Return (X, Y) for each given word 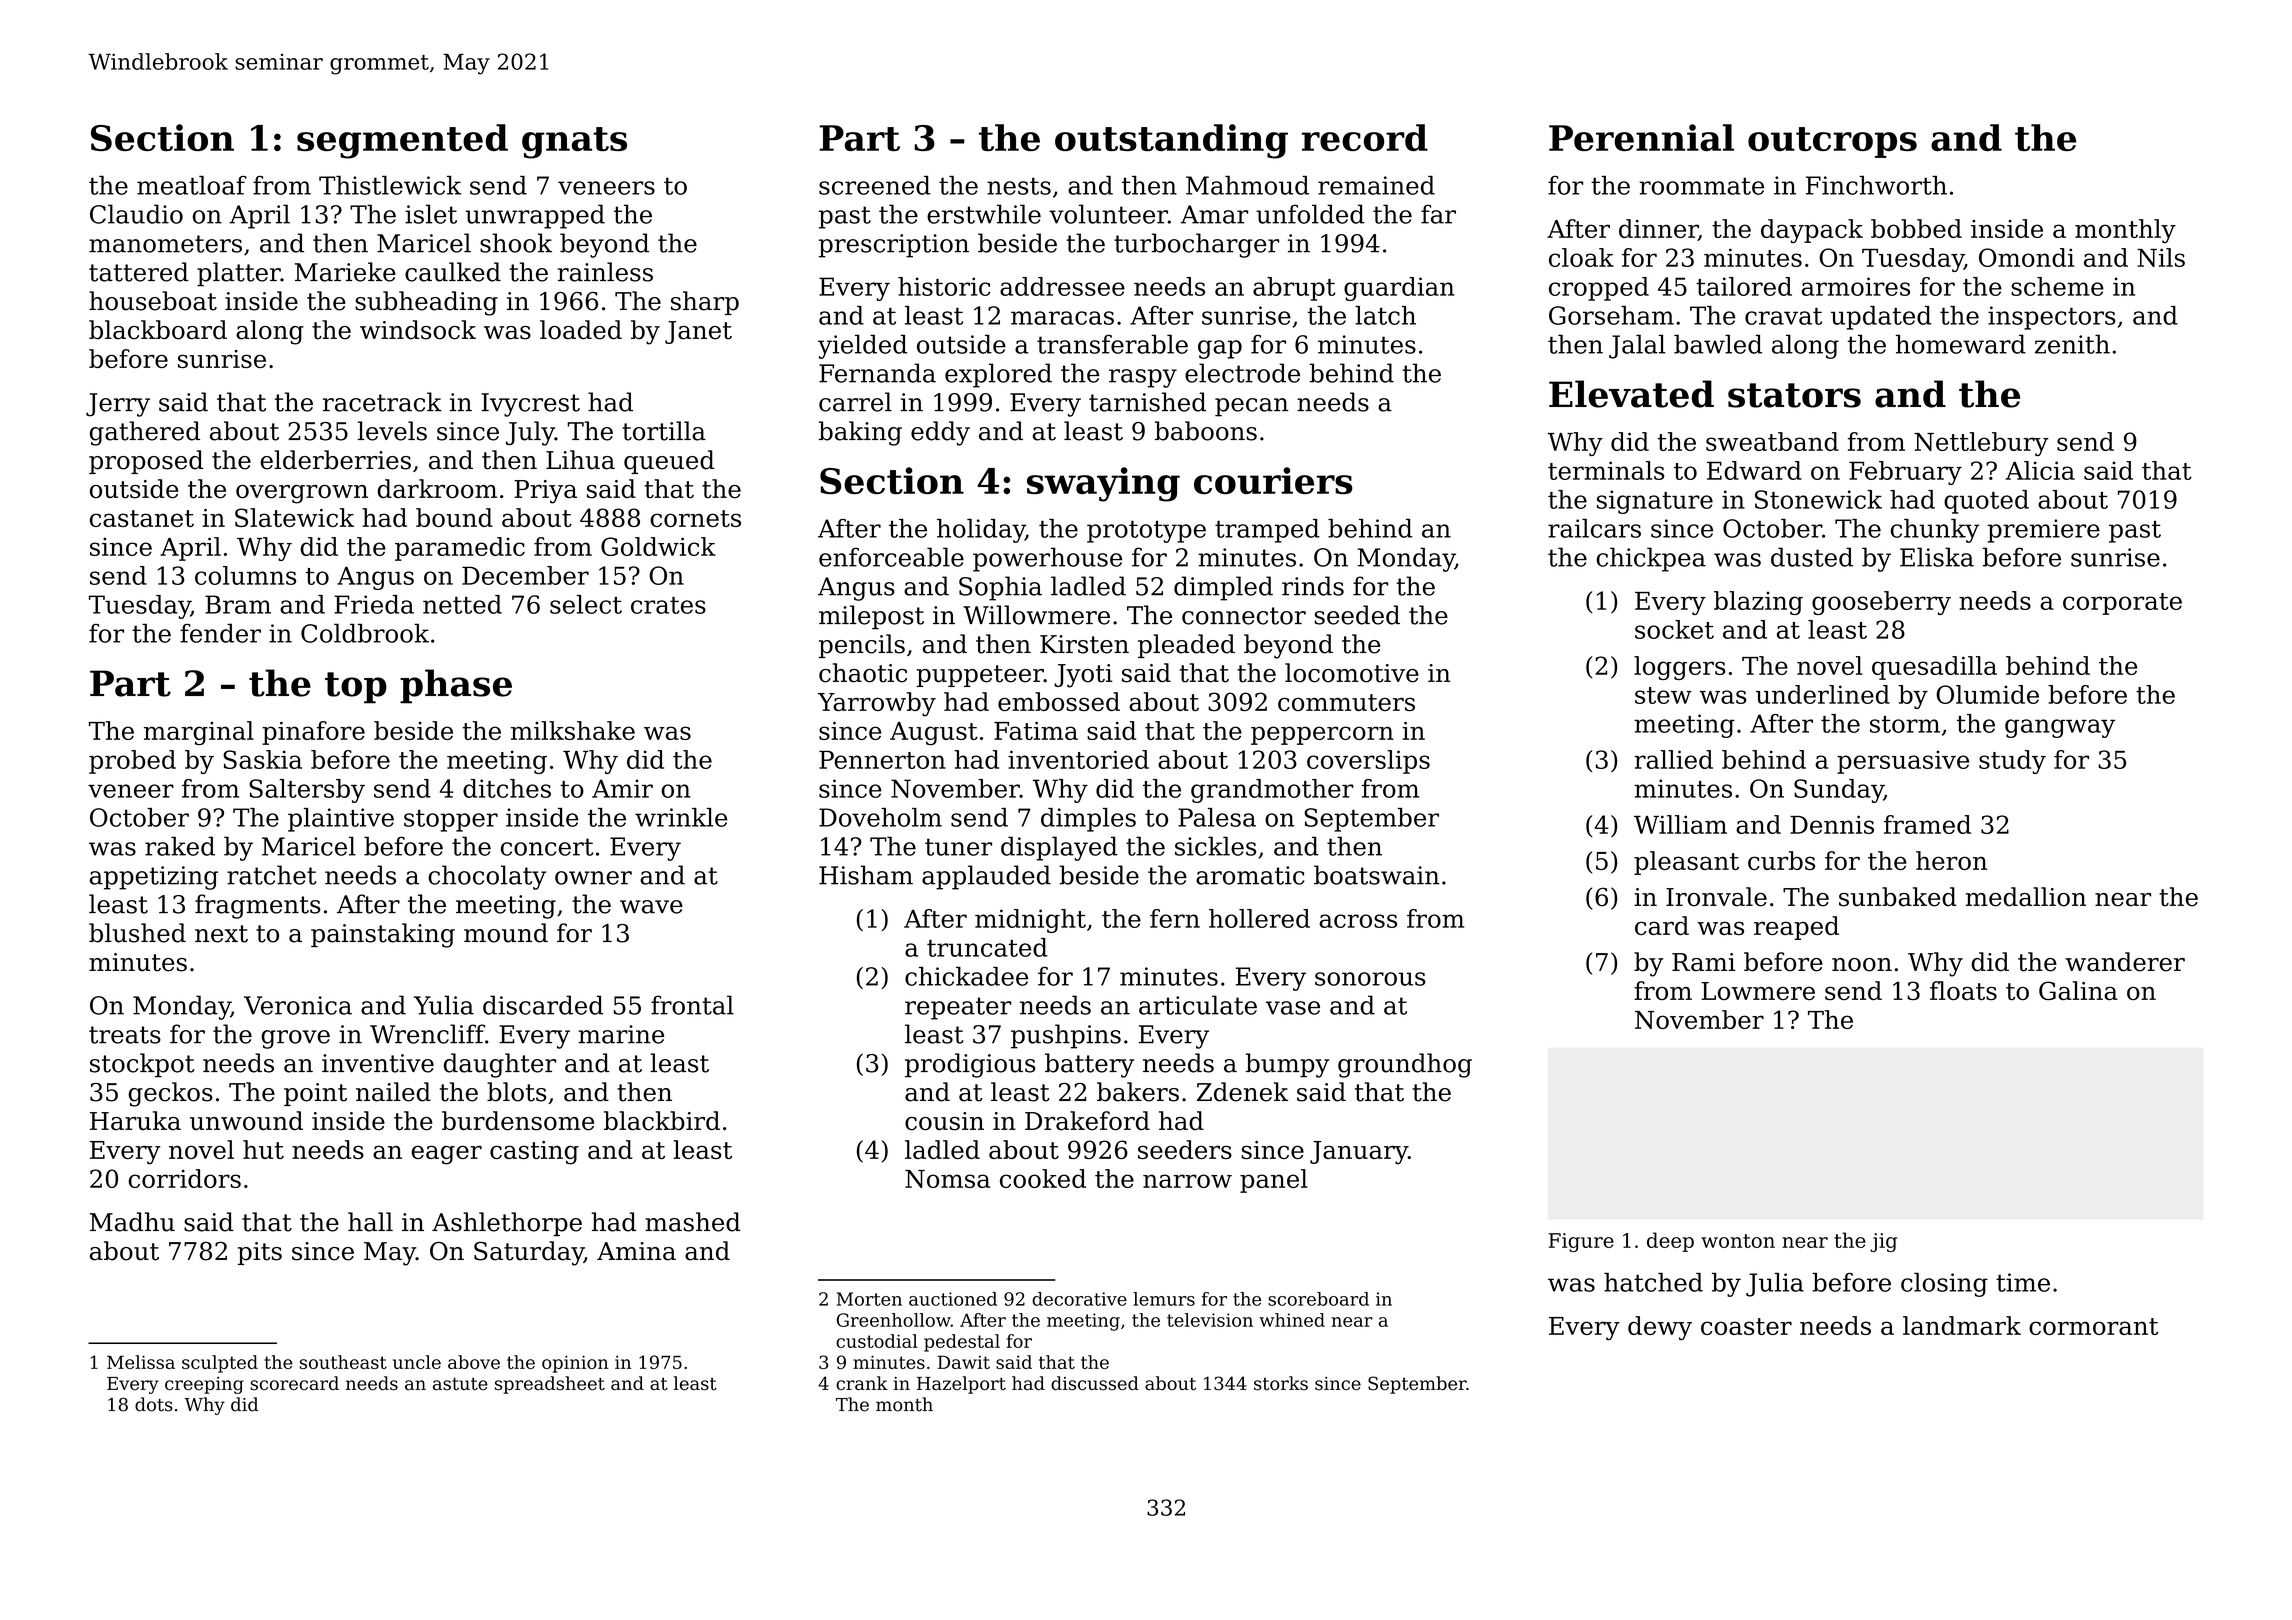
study (2012, 762)
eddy (940, 433)
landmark (1962, 1325)
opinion (575, 1364)
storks (1281, 1383)
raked (180, 846)
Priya (545, 492)
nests (1019, 186)
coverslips (1368, 762)
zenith (2072, 344)
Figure (1581, 1242)
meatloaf (192, 185)
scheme (2057, 286)
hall (370, 1222)
